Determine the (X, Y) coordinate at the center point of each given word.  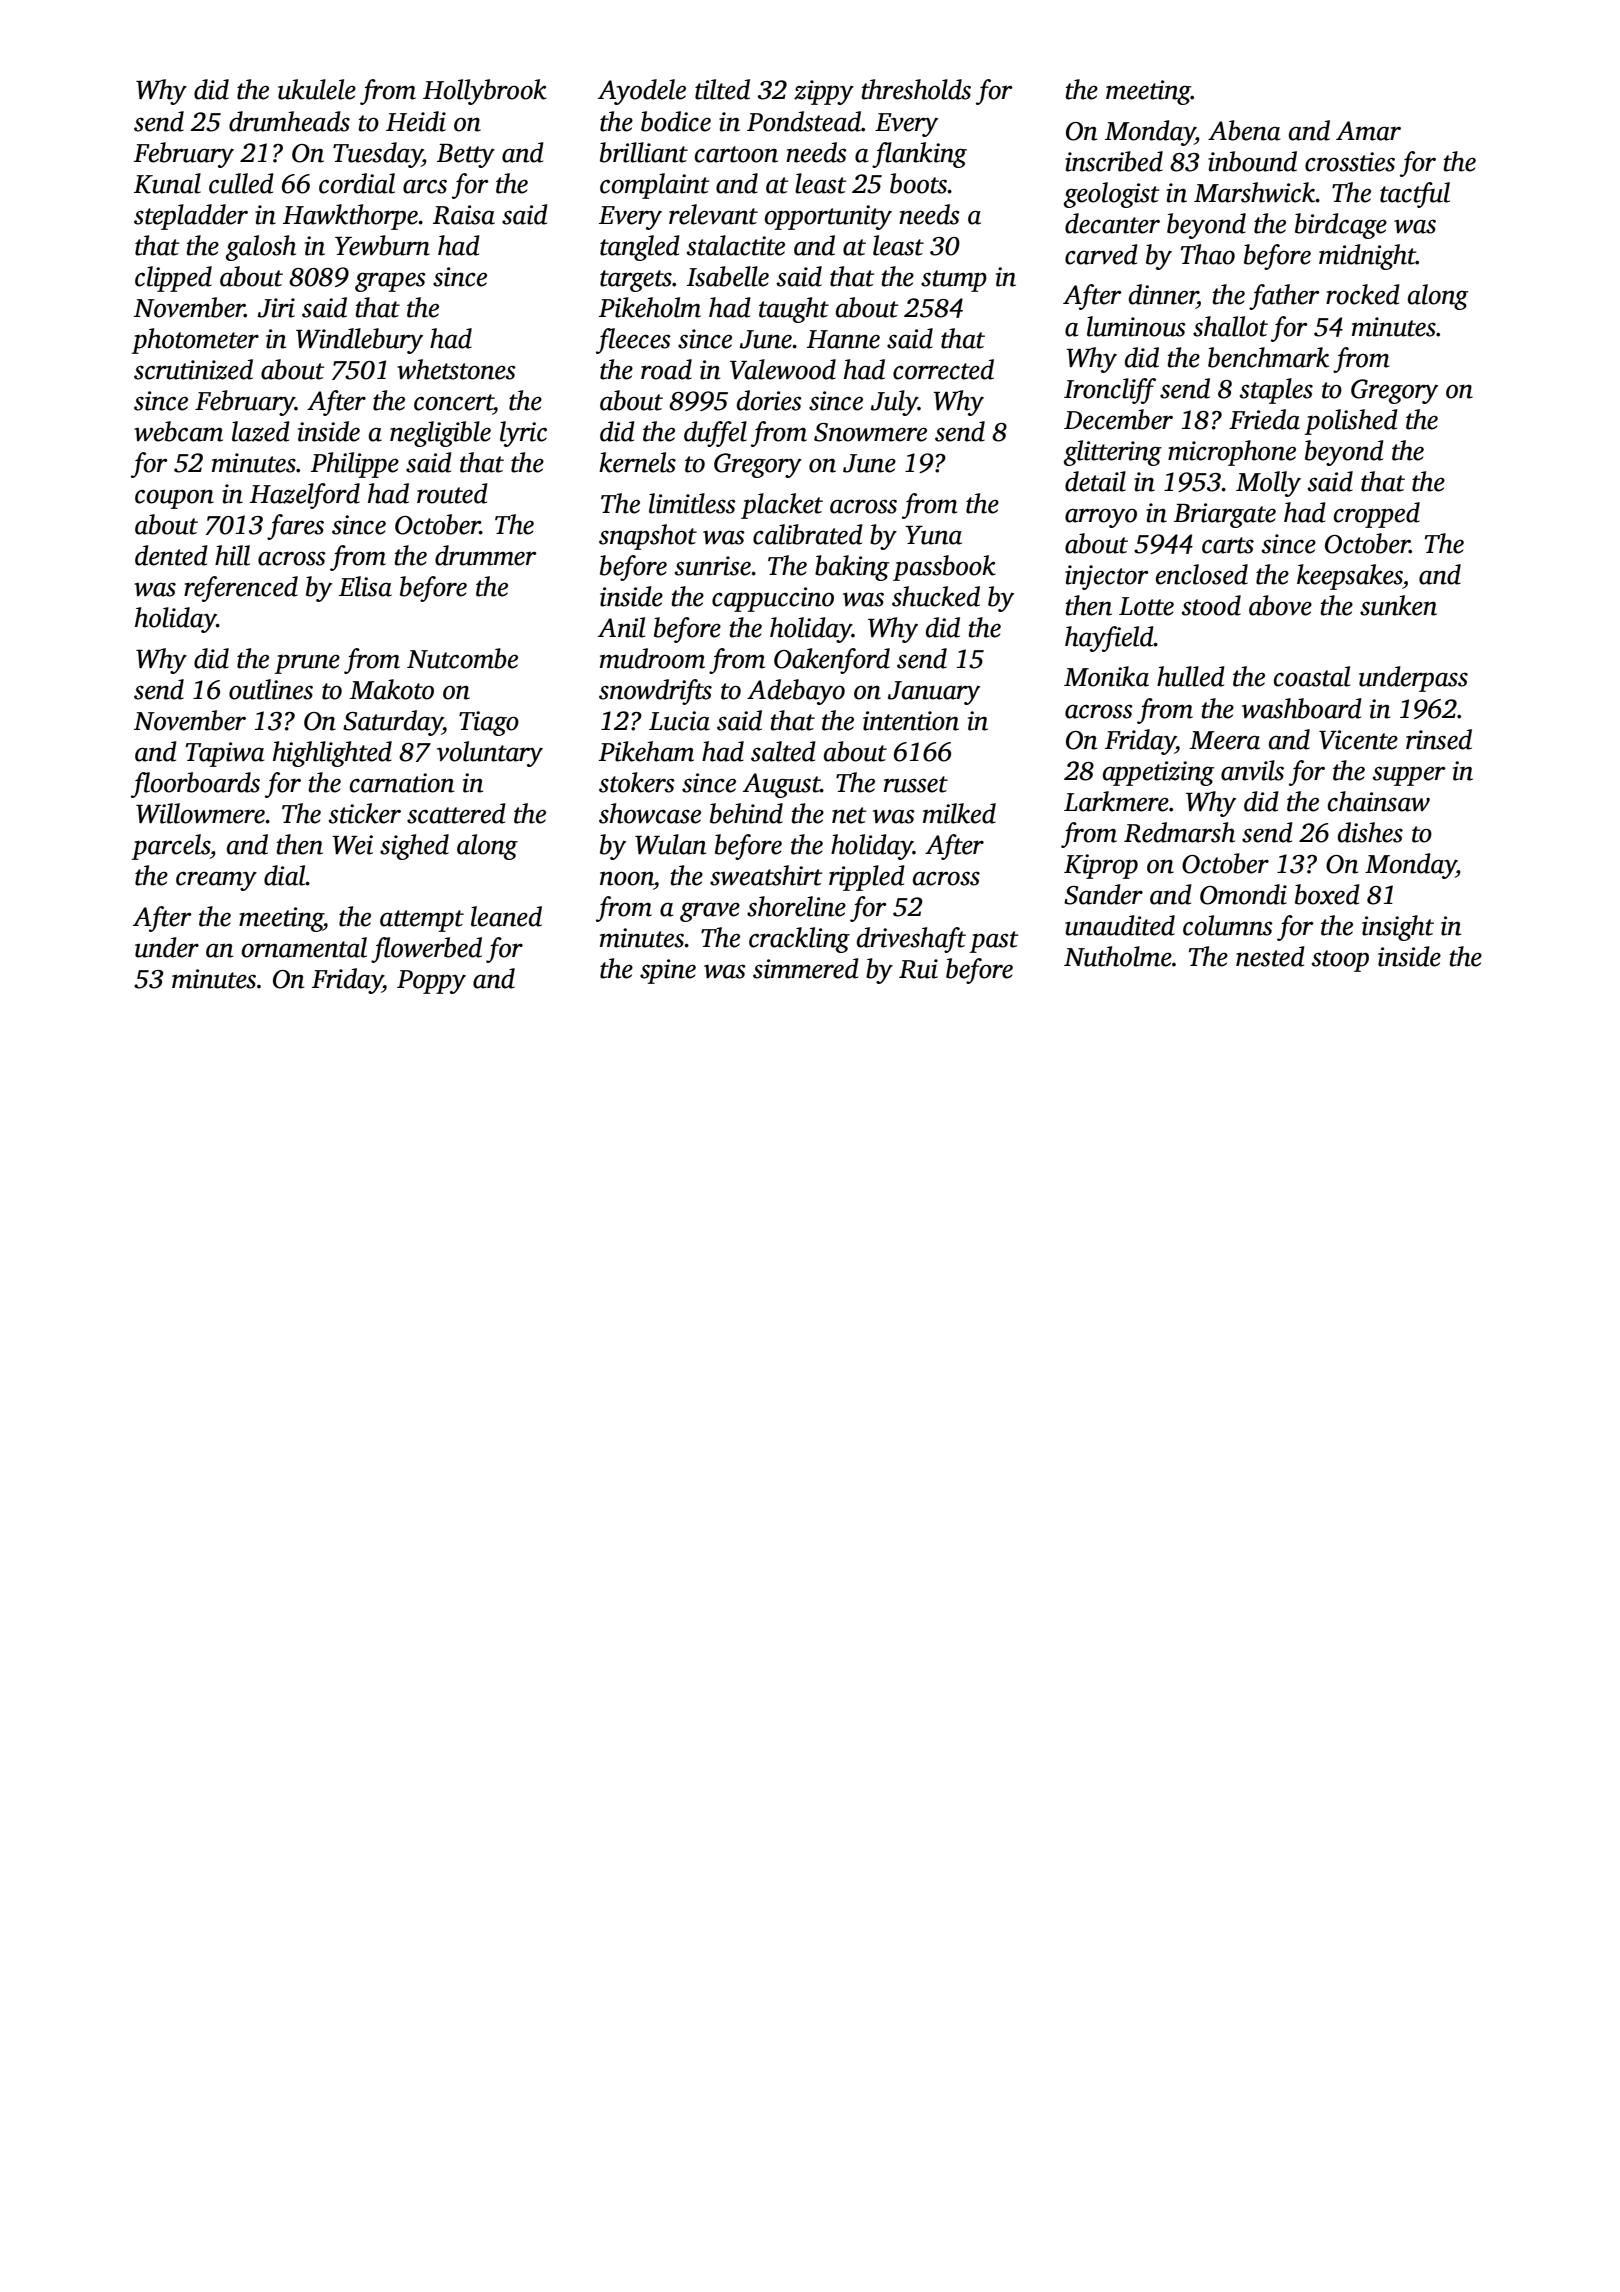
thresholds (916, 89)
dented (171, 555)
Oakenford (832, 661)
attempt (422, 921)
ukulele (317, 89)
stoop (1340, 961)
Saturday (393, 723)
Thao (1208, 254)
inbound (1252, 161)
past (994, 942)
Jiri (276, 308)
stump (954, 281)
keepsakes (1350, 577)
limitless (692, 503)
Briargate (1225, 515)
